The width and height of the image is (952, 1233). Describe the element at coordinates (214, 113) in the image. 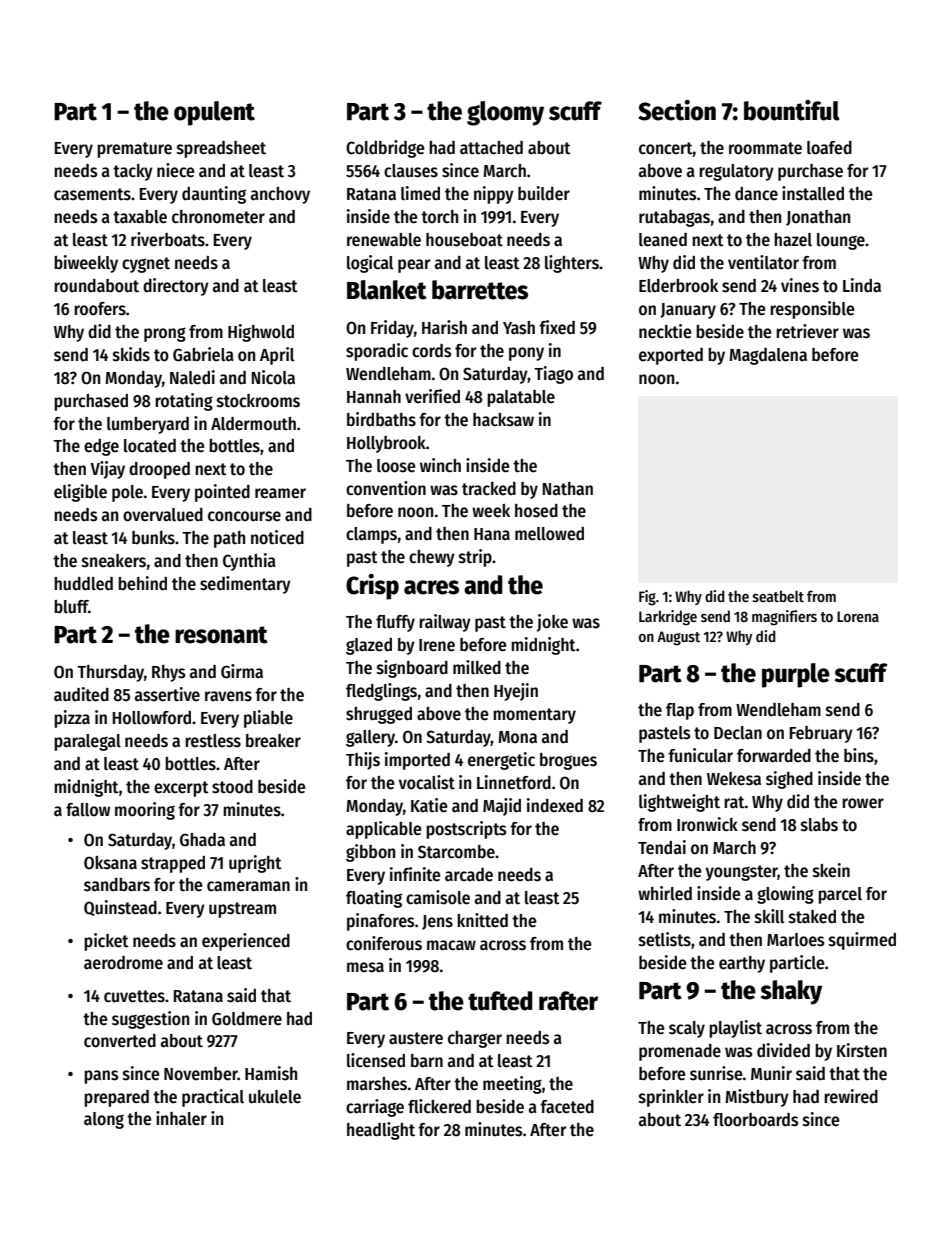

I see `opulent` at that location.
